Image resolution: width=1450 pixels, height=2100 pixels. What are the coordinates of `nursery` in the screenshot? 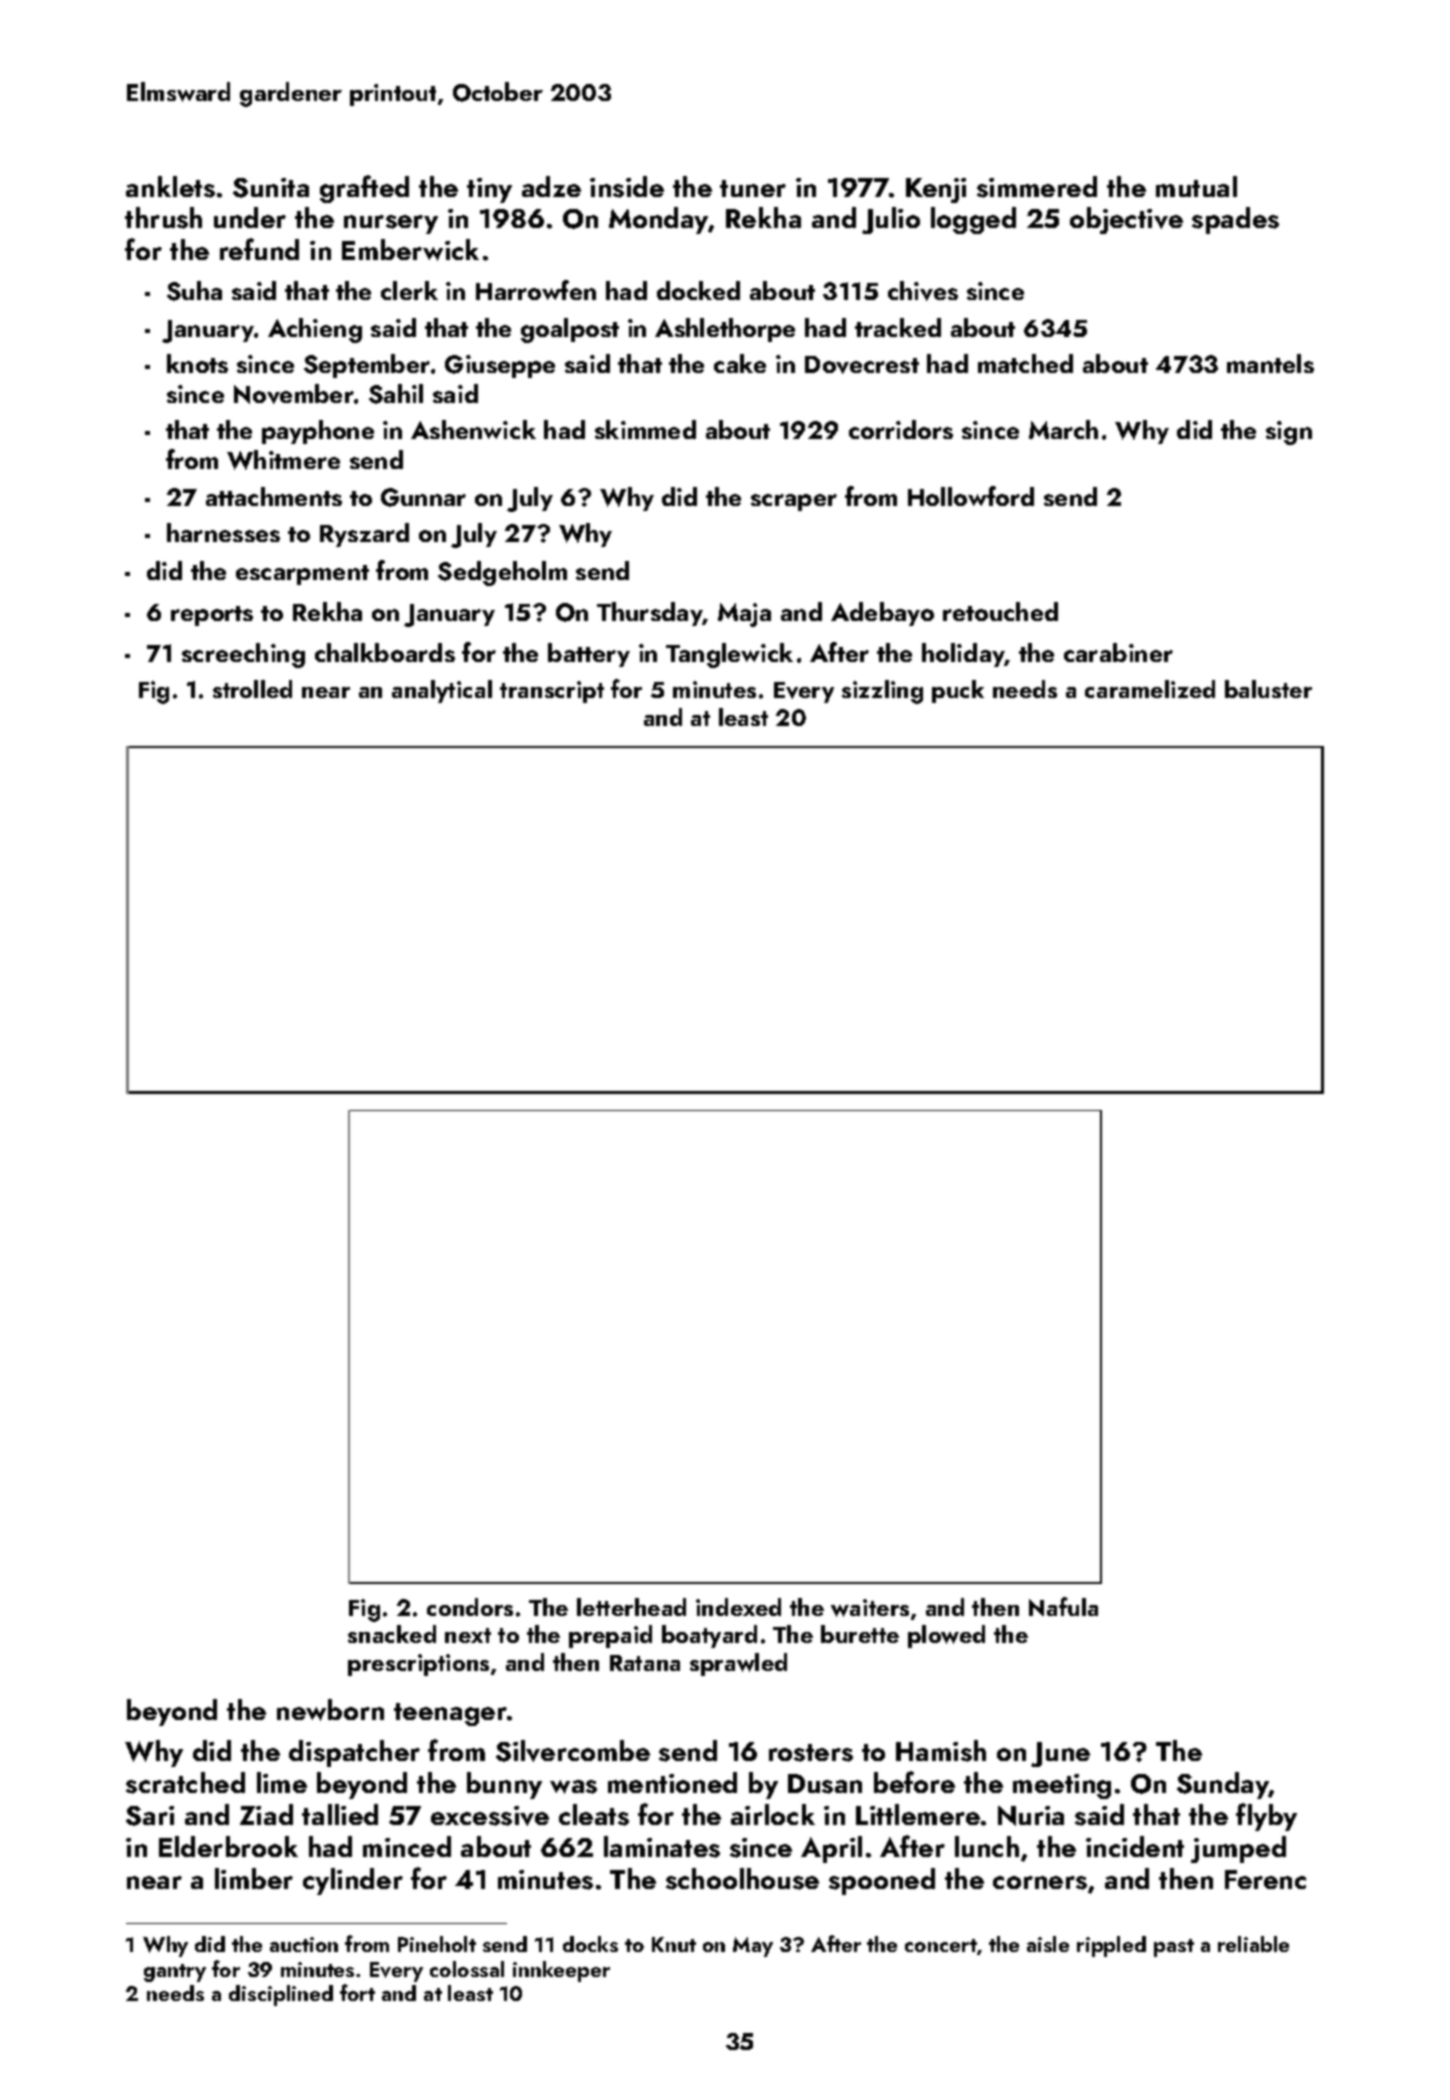 It's located at (391, 224).
